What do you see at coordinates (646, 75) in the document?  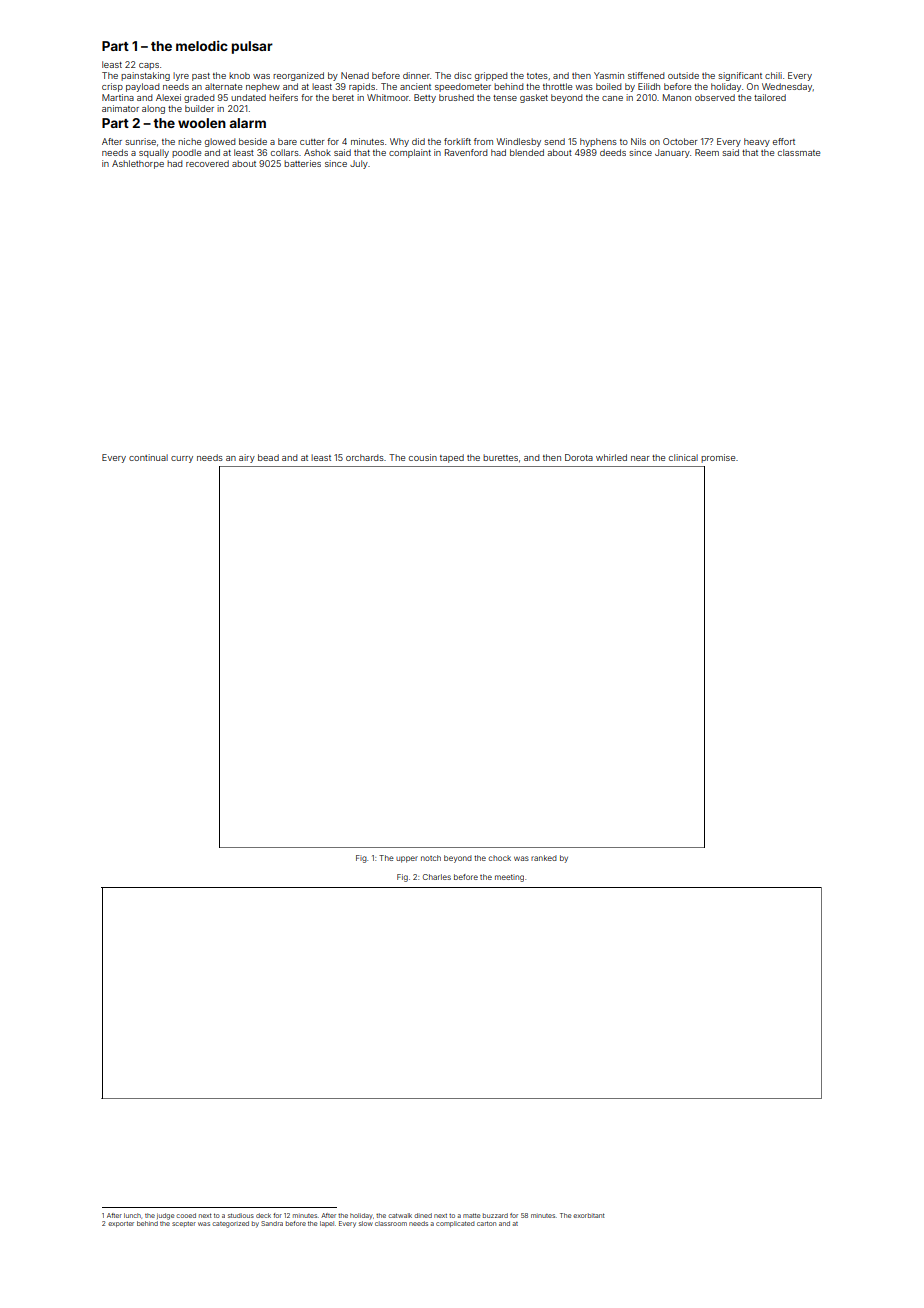 I see `stiffened` at bounding box center [646, 75].
